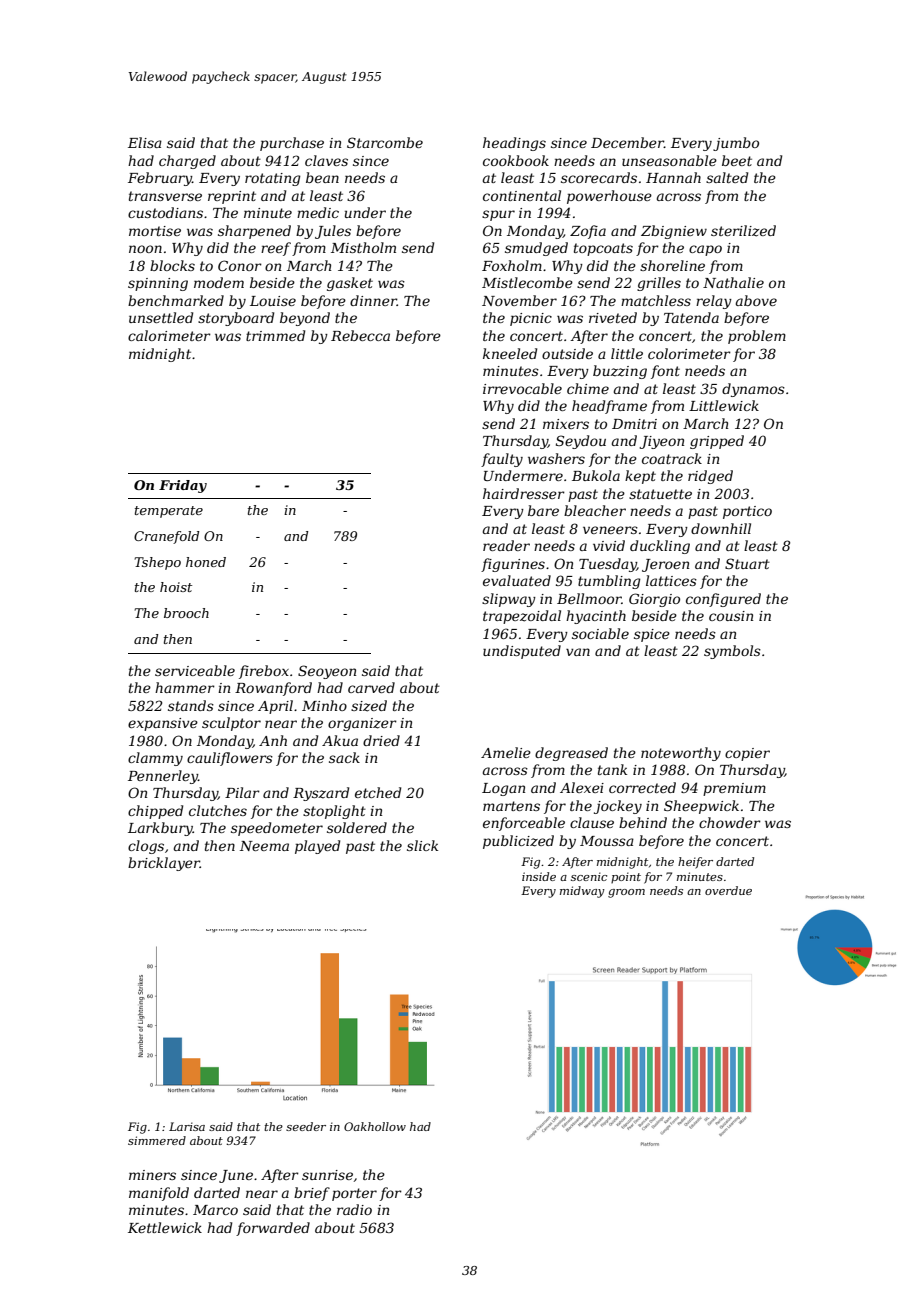  I want to click on Oakhollow, so click(375, 1126).
